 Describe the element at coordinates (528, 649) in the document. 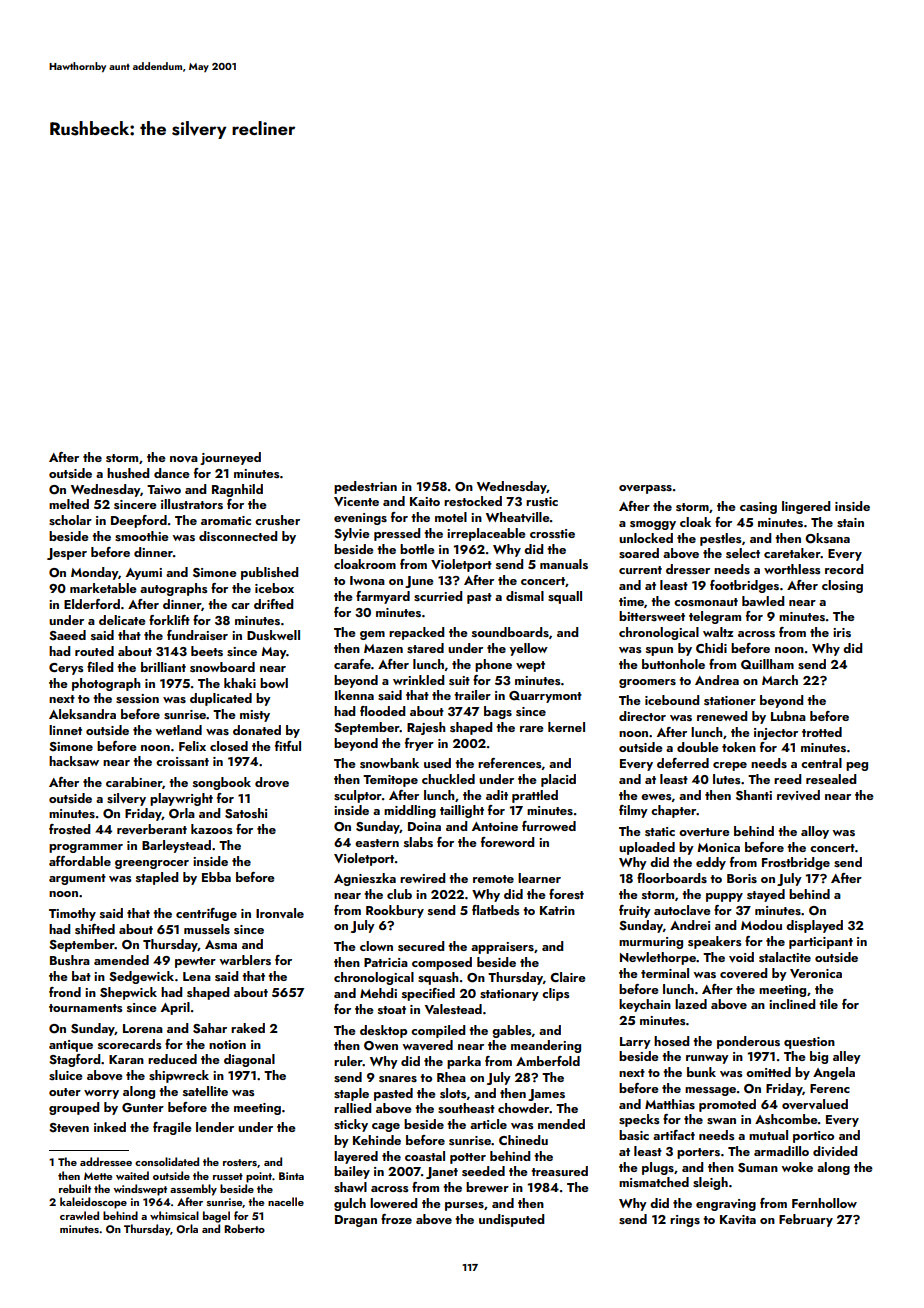

I see `yellow` at that location.
